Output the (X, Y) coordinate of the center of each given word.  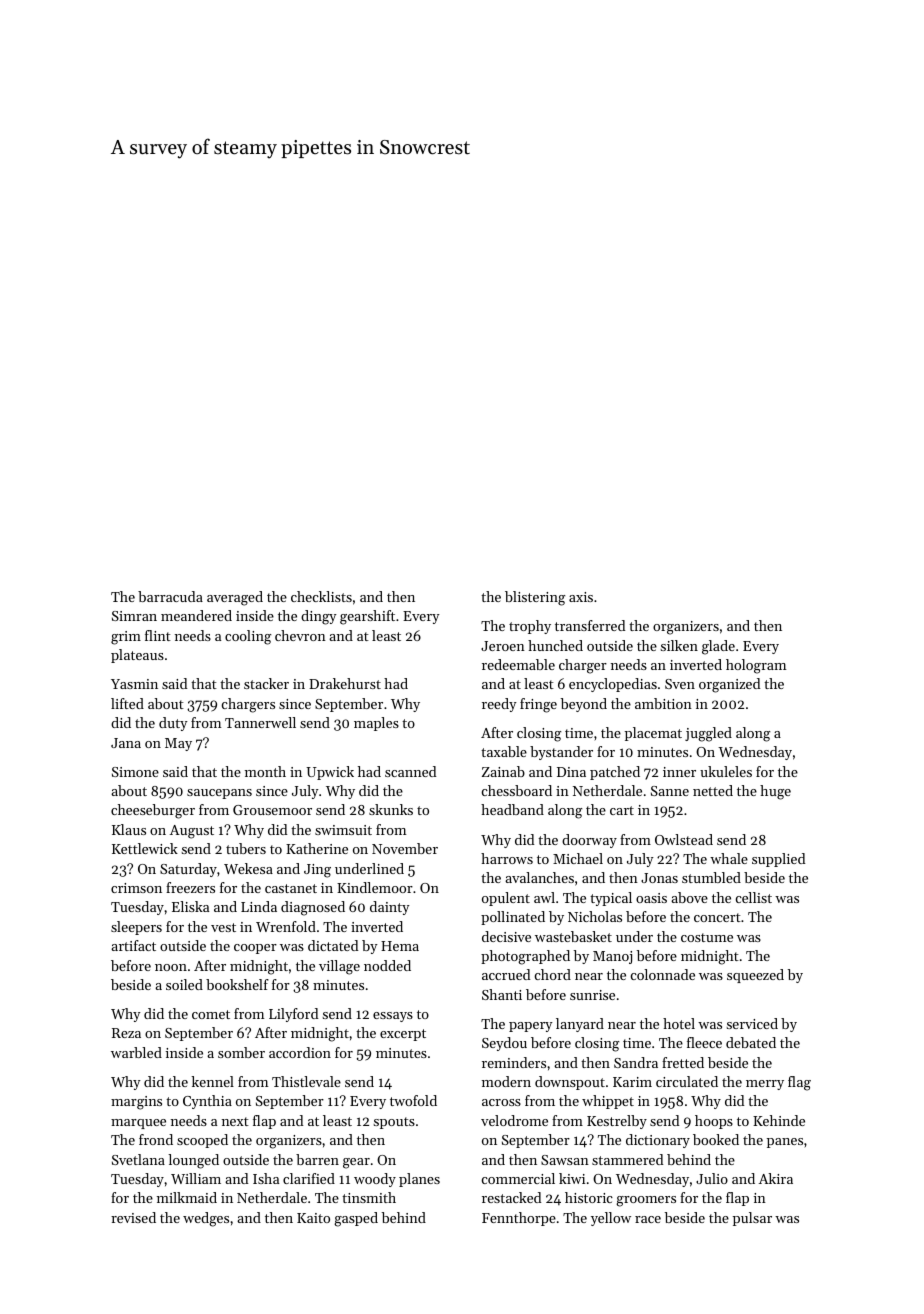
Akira (776, 1178)
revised (133, 1217)
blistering (535, 598)
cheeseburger (153, 811)
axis (581, 597)
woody (375, 1180)
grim (126, 638)
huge (775, 792)
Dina (571, 772)
